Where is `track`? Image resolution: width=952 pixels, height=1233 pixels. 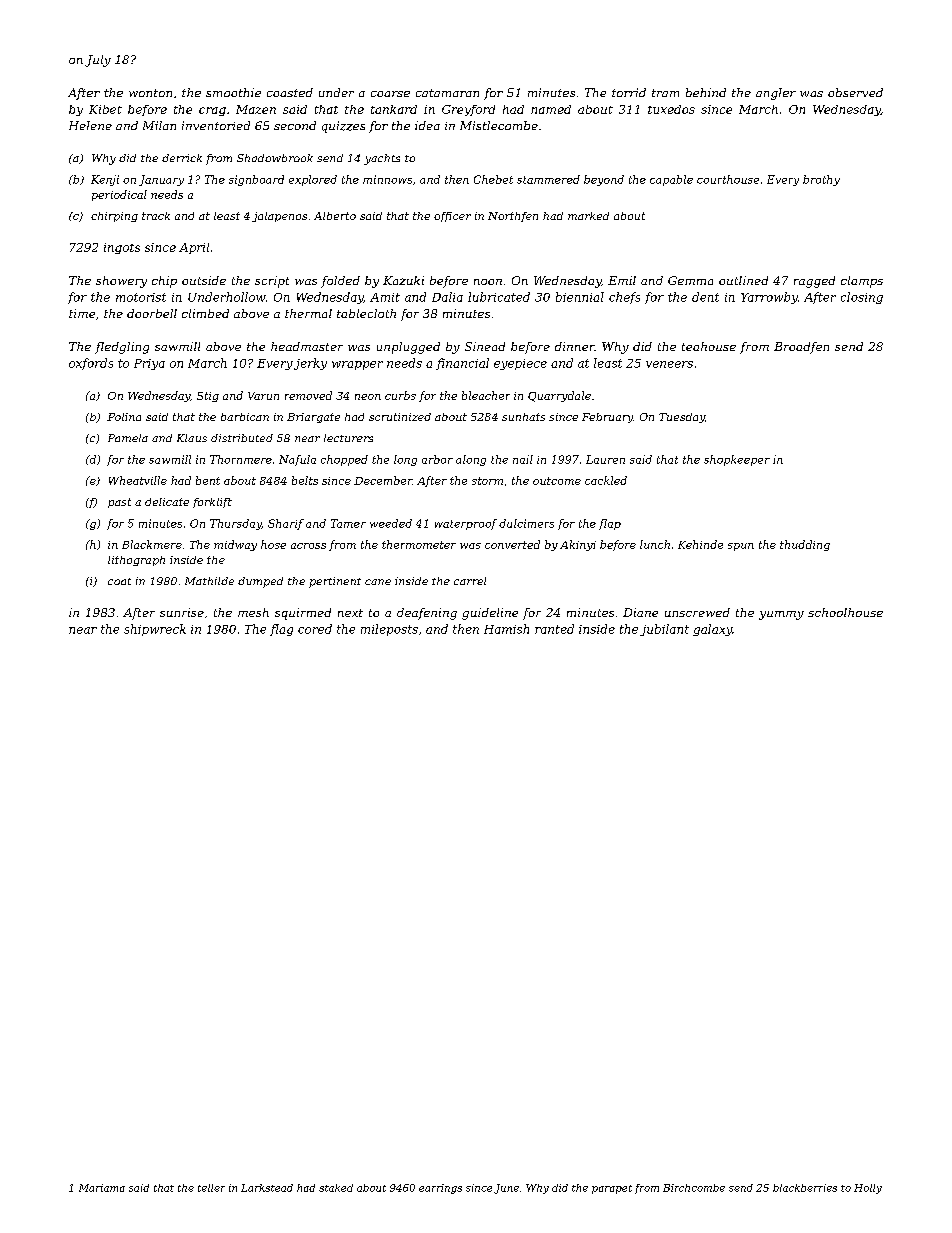
track is located at coordinates (156, 216).
